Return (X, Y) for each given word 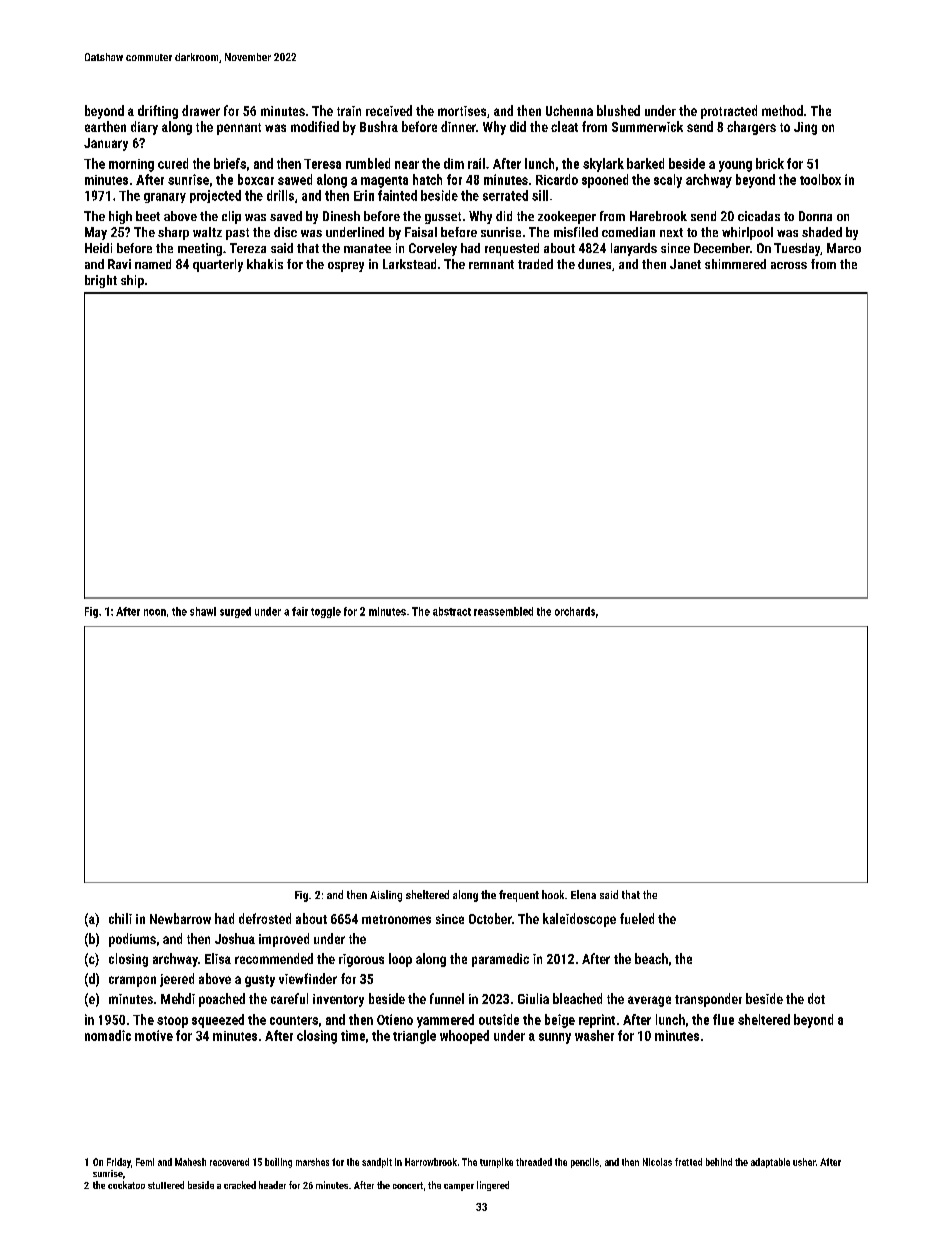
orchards (575, 611)
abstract (452, 611)
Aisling (386, 896)
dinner (458, 126)
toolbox (820, 179)
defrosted (265, 918)
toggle (326, 612)
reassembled (503, 611)
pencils (585, 1163)
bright (101, 281)
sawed (295, 179)
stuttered (166, 1185)
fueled (637, 918)
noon (155, 612)
